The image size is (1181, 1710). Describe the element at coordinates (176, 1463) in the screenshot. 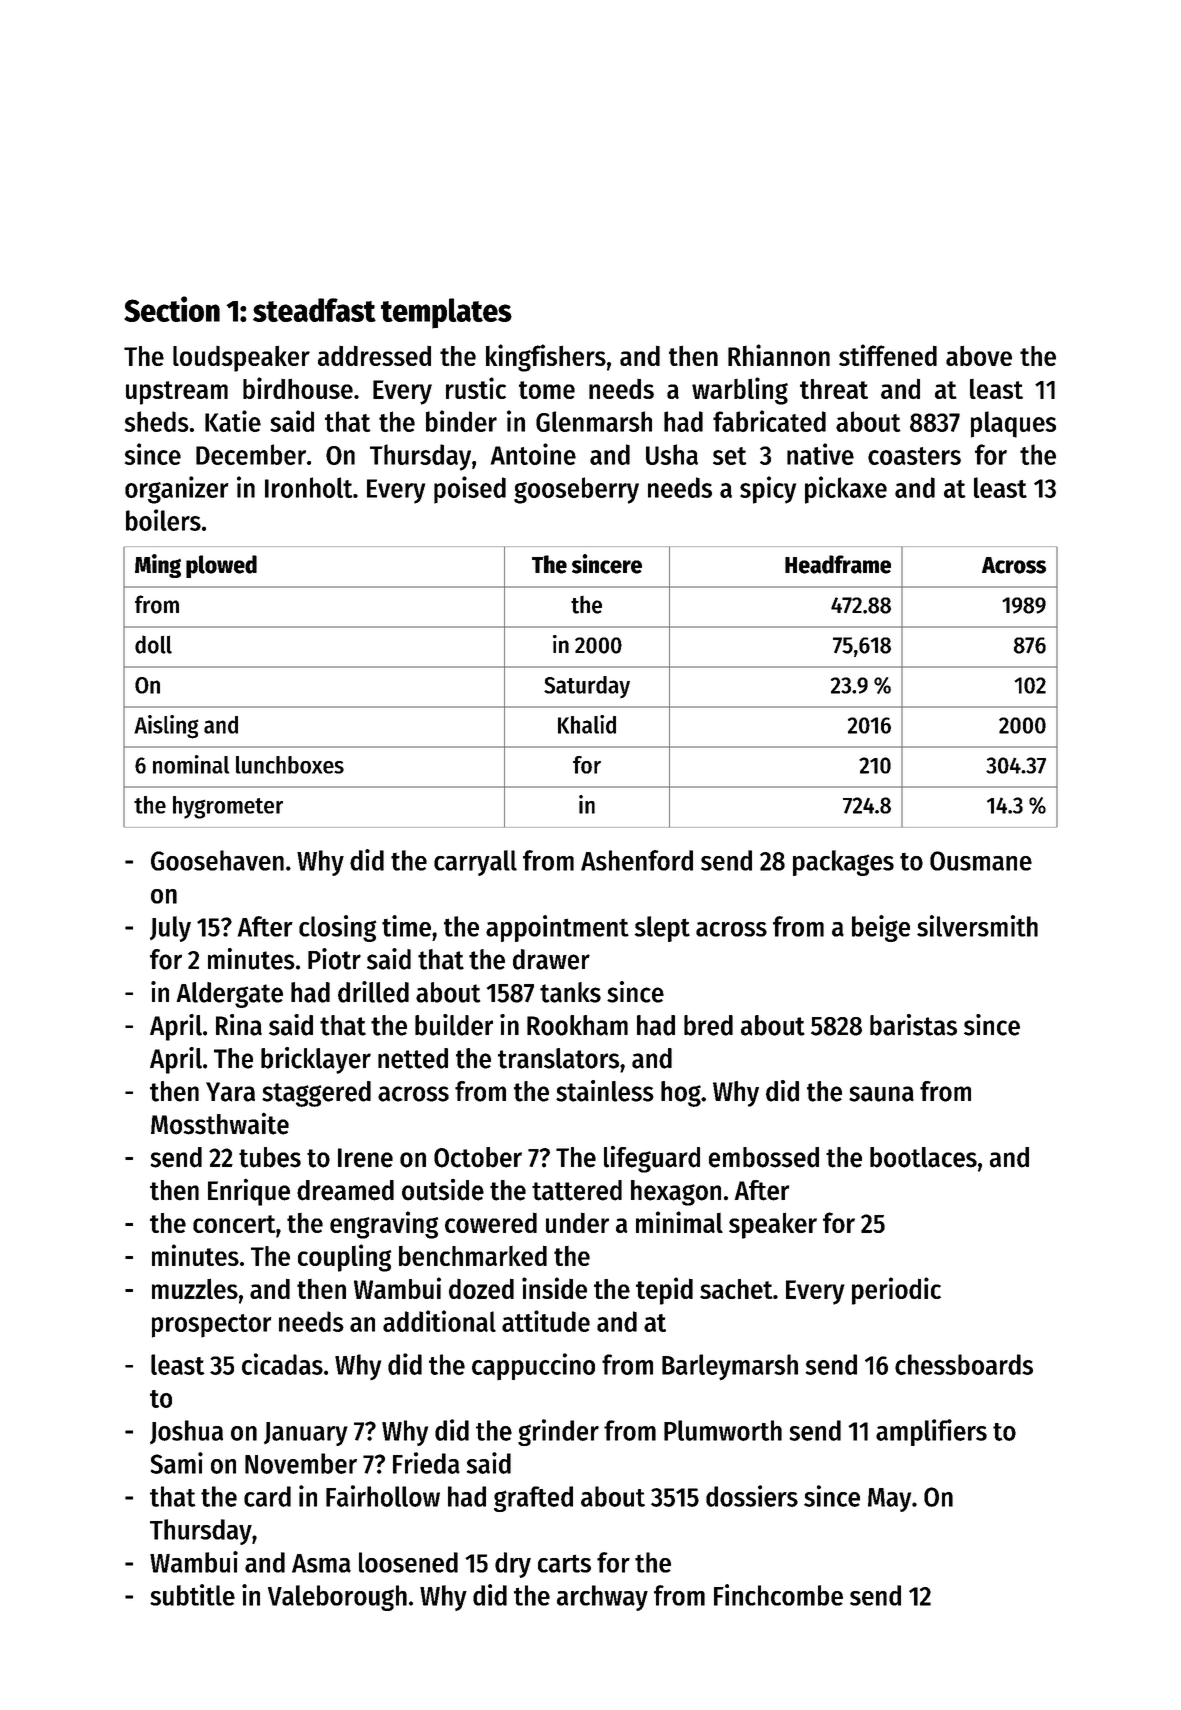

I see `Sami` at that location.
